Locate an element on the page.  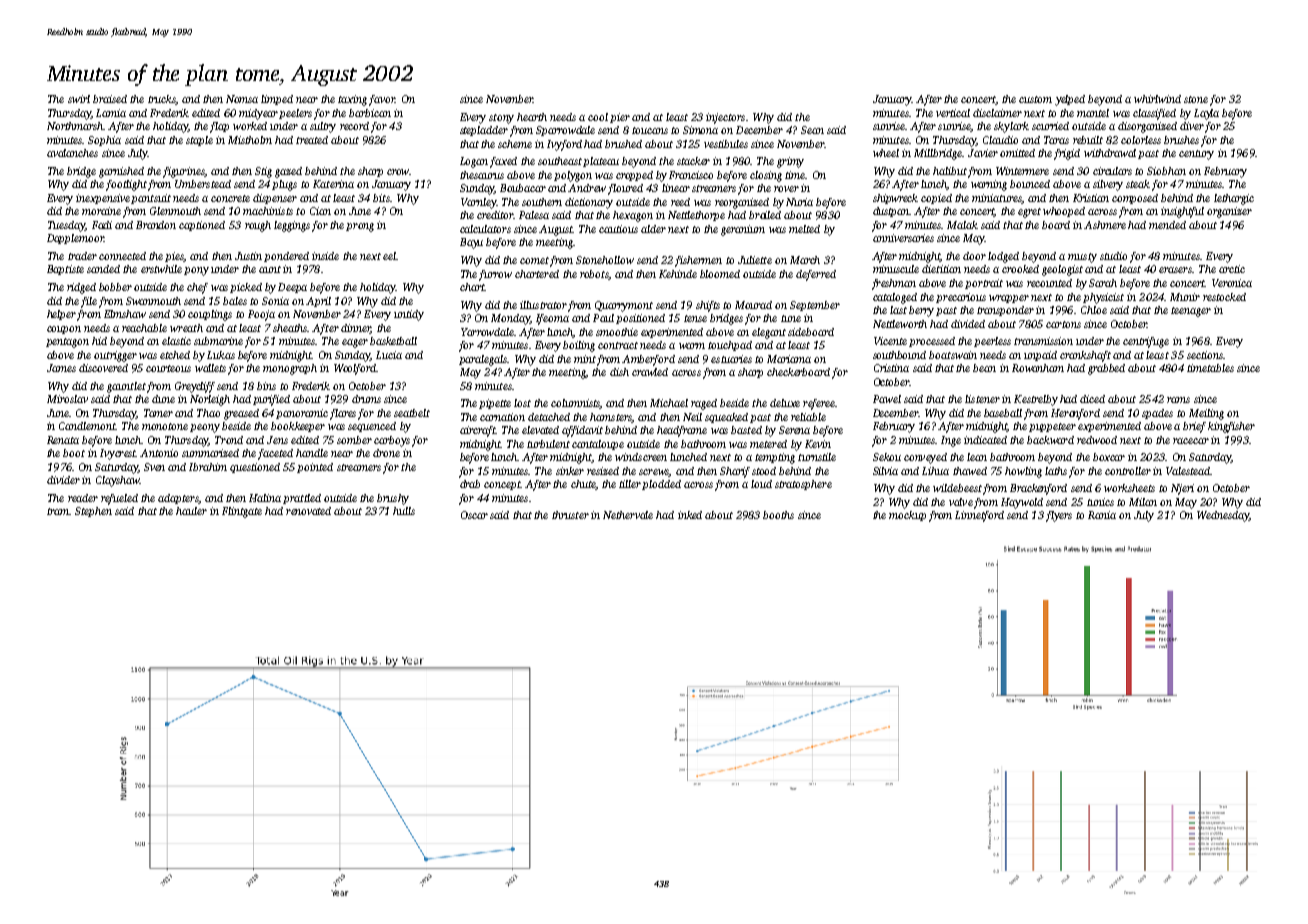
listener is located at coordinates (982, 399).
